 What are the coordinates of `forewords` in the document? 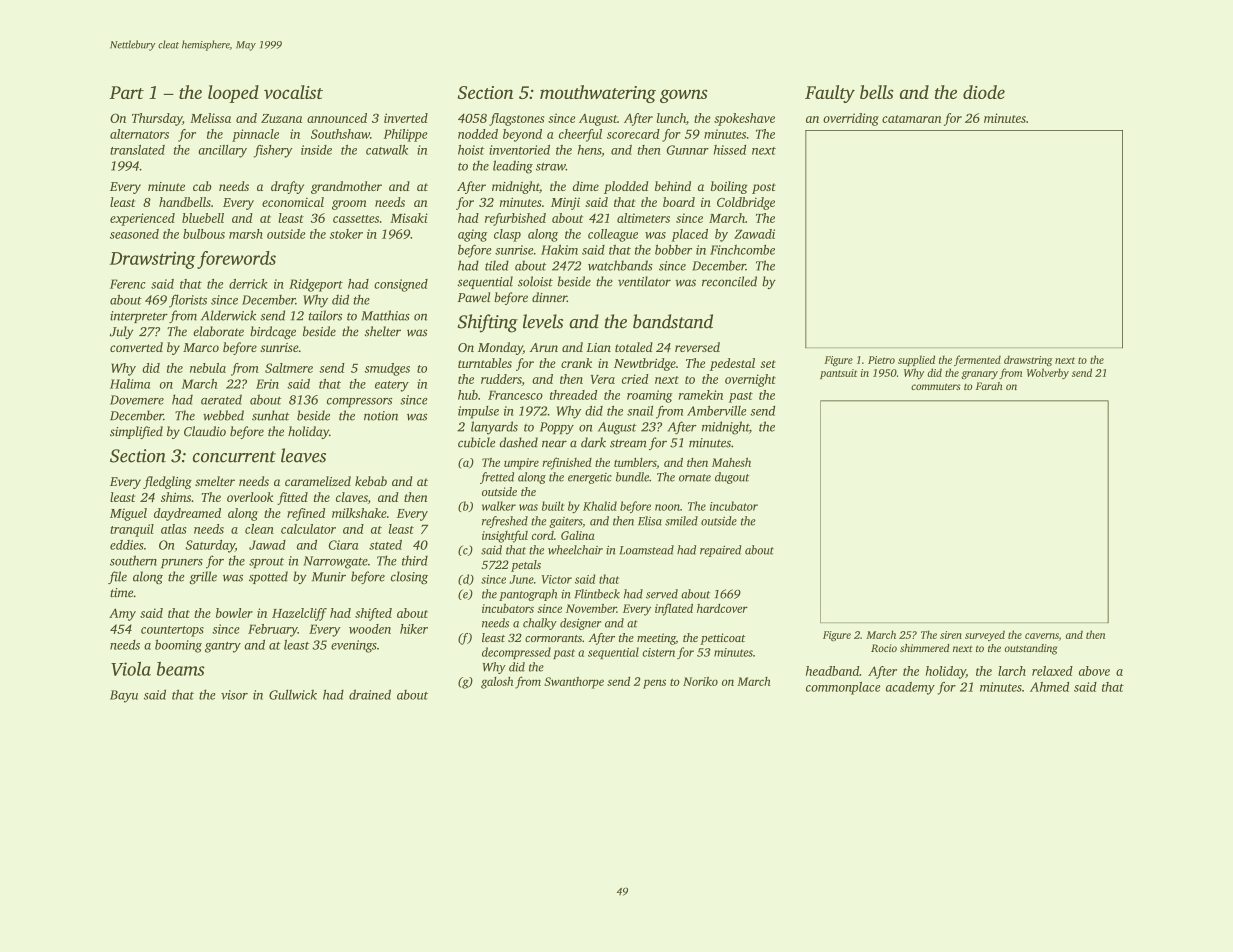 It's located at (236, 260).
